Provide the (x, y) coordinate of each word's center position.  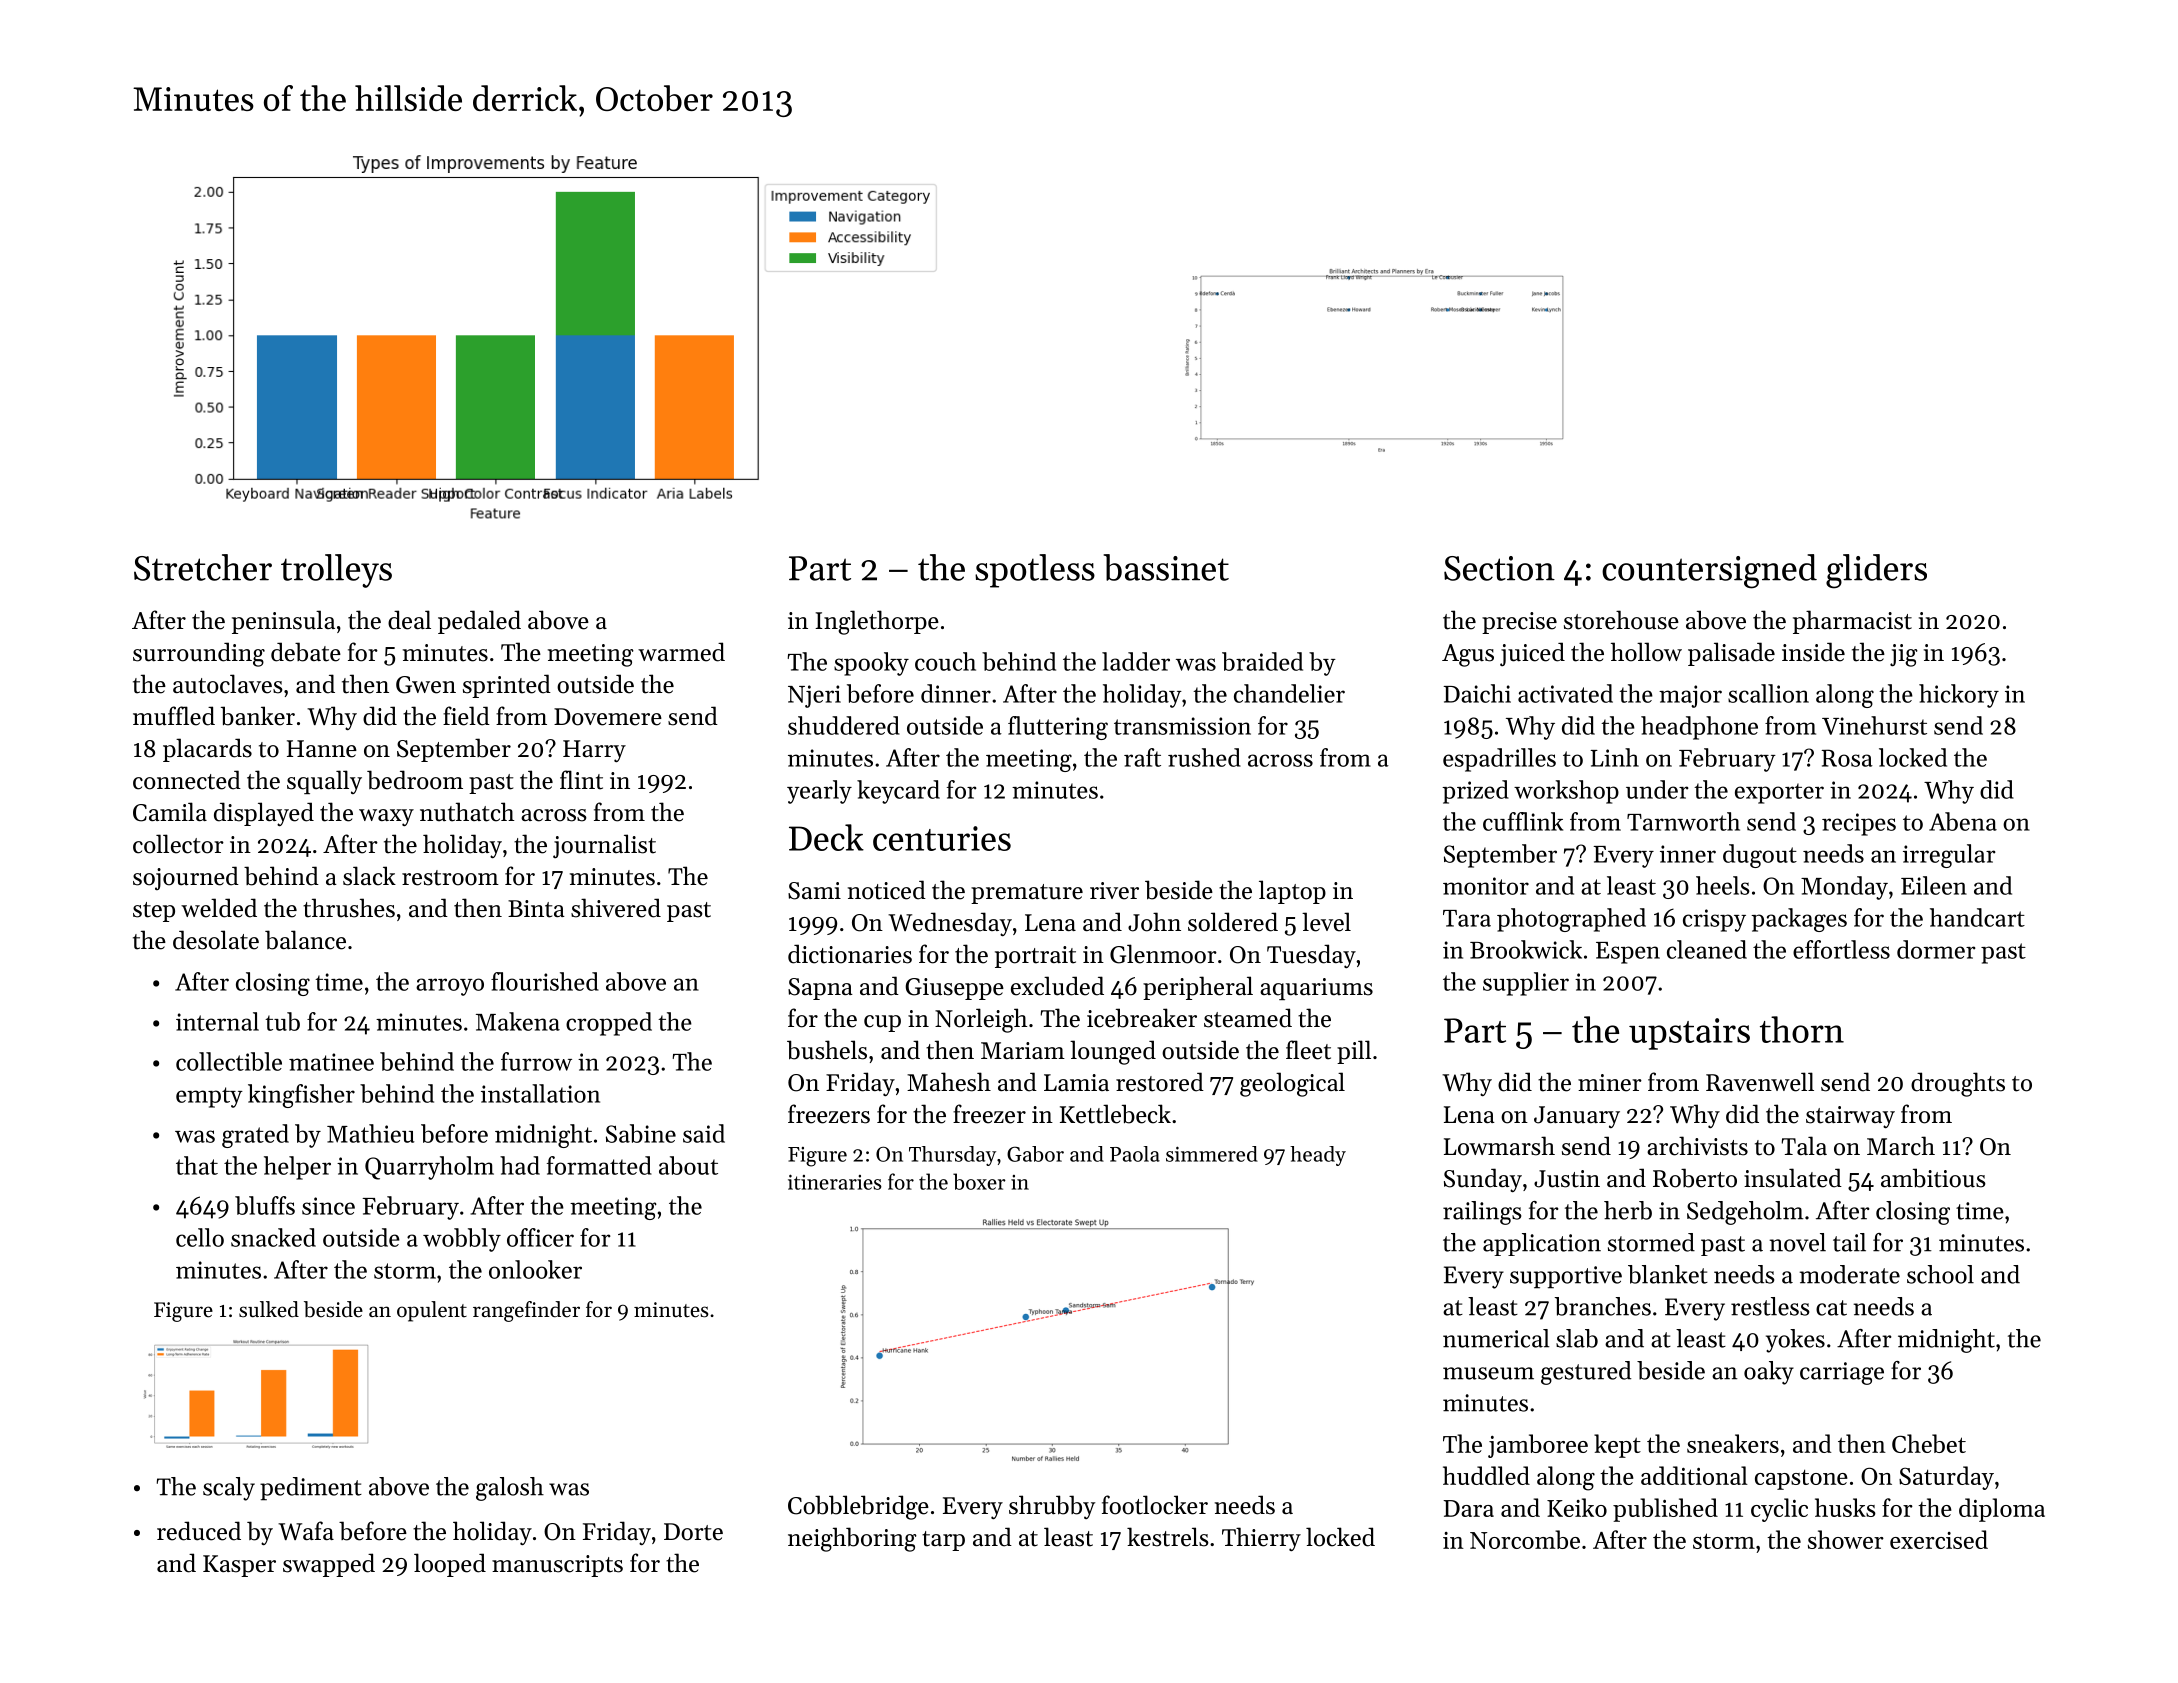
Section (1499, 568)
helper (297, 1168)
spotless (1035, 571)
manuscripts (557, 1566)
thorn (1802, 1029)
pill (1354, 1052)
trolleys (336, 571)
